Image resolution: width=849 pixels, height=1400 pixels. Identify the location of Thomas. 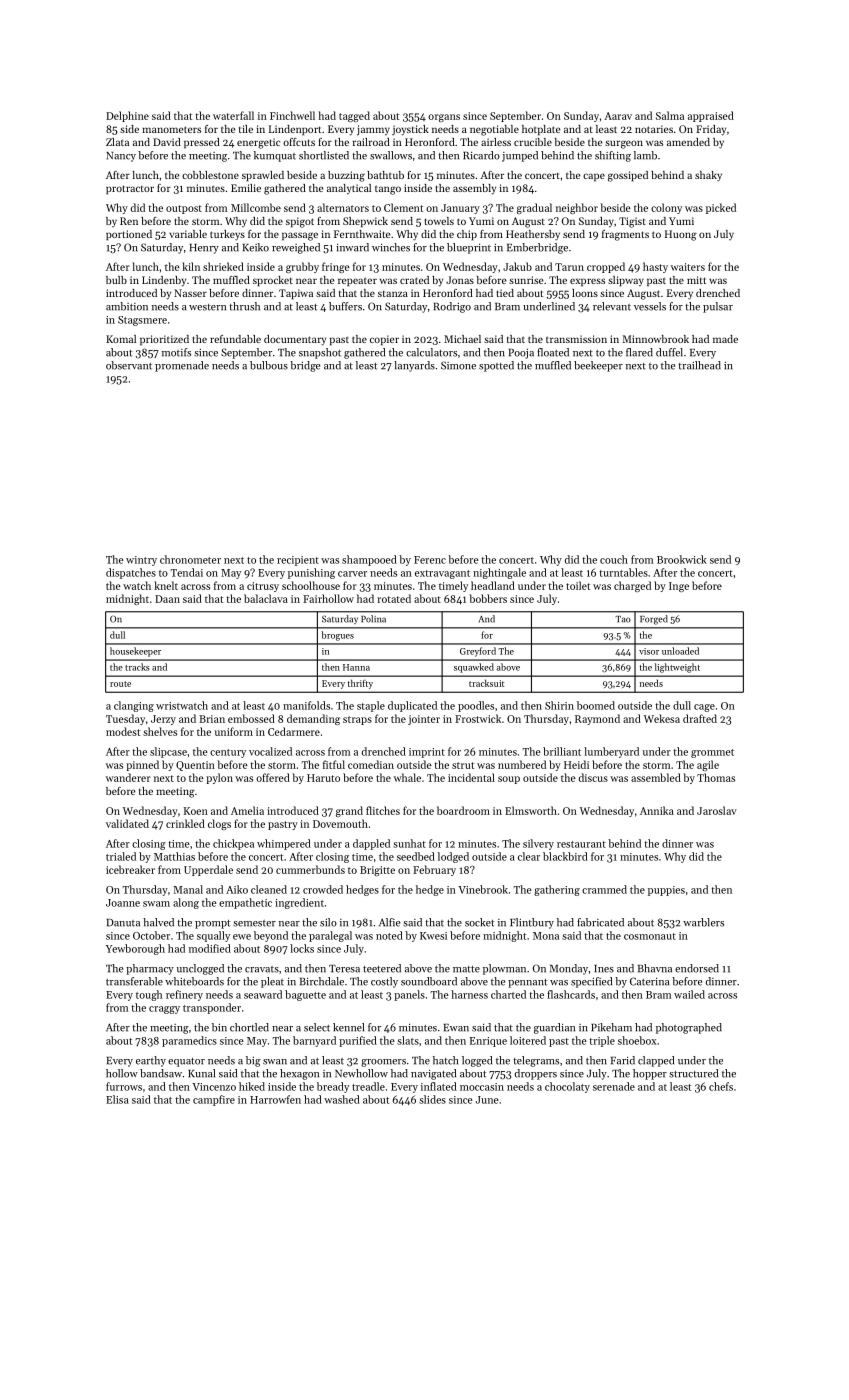
(716, 777).
